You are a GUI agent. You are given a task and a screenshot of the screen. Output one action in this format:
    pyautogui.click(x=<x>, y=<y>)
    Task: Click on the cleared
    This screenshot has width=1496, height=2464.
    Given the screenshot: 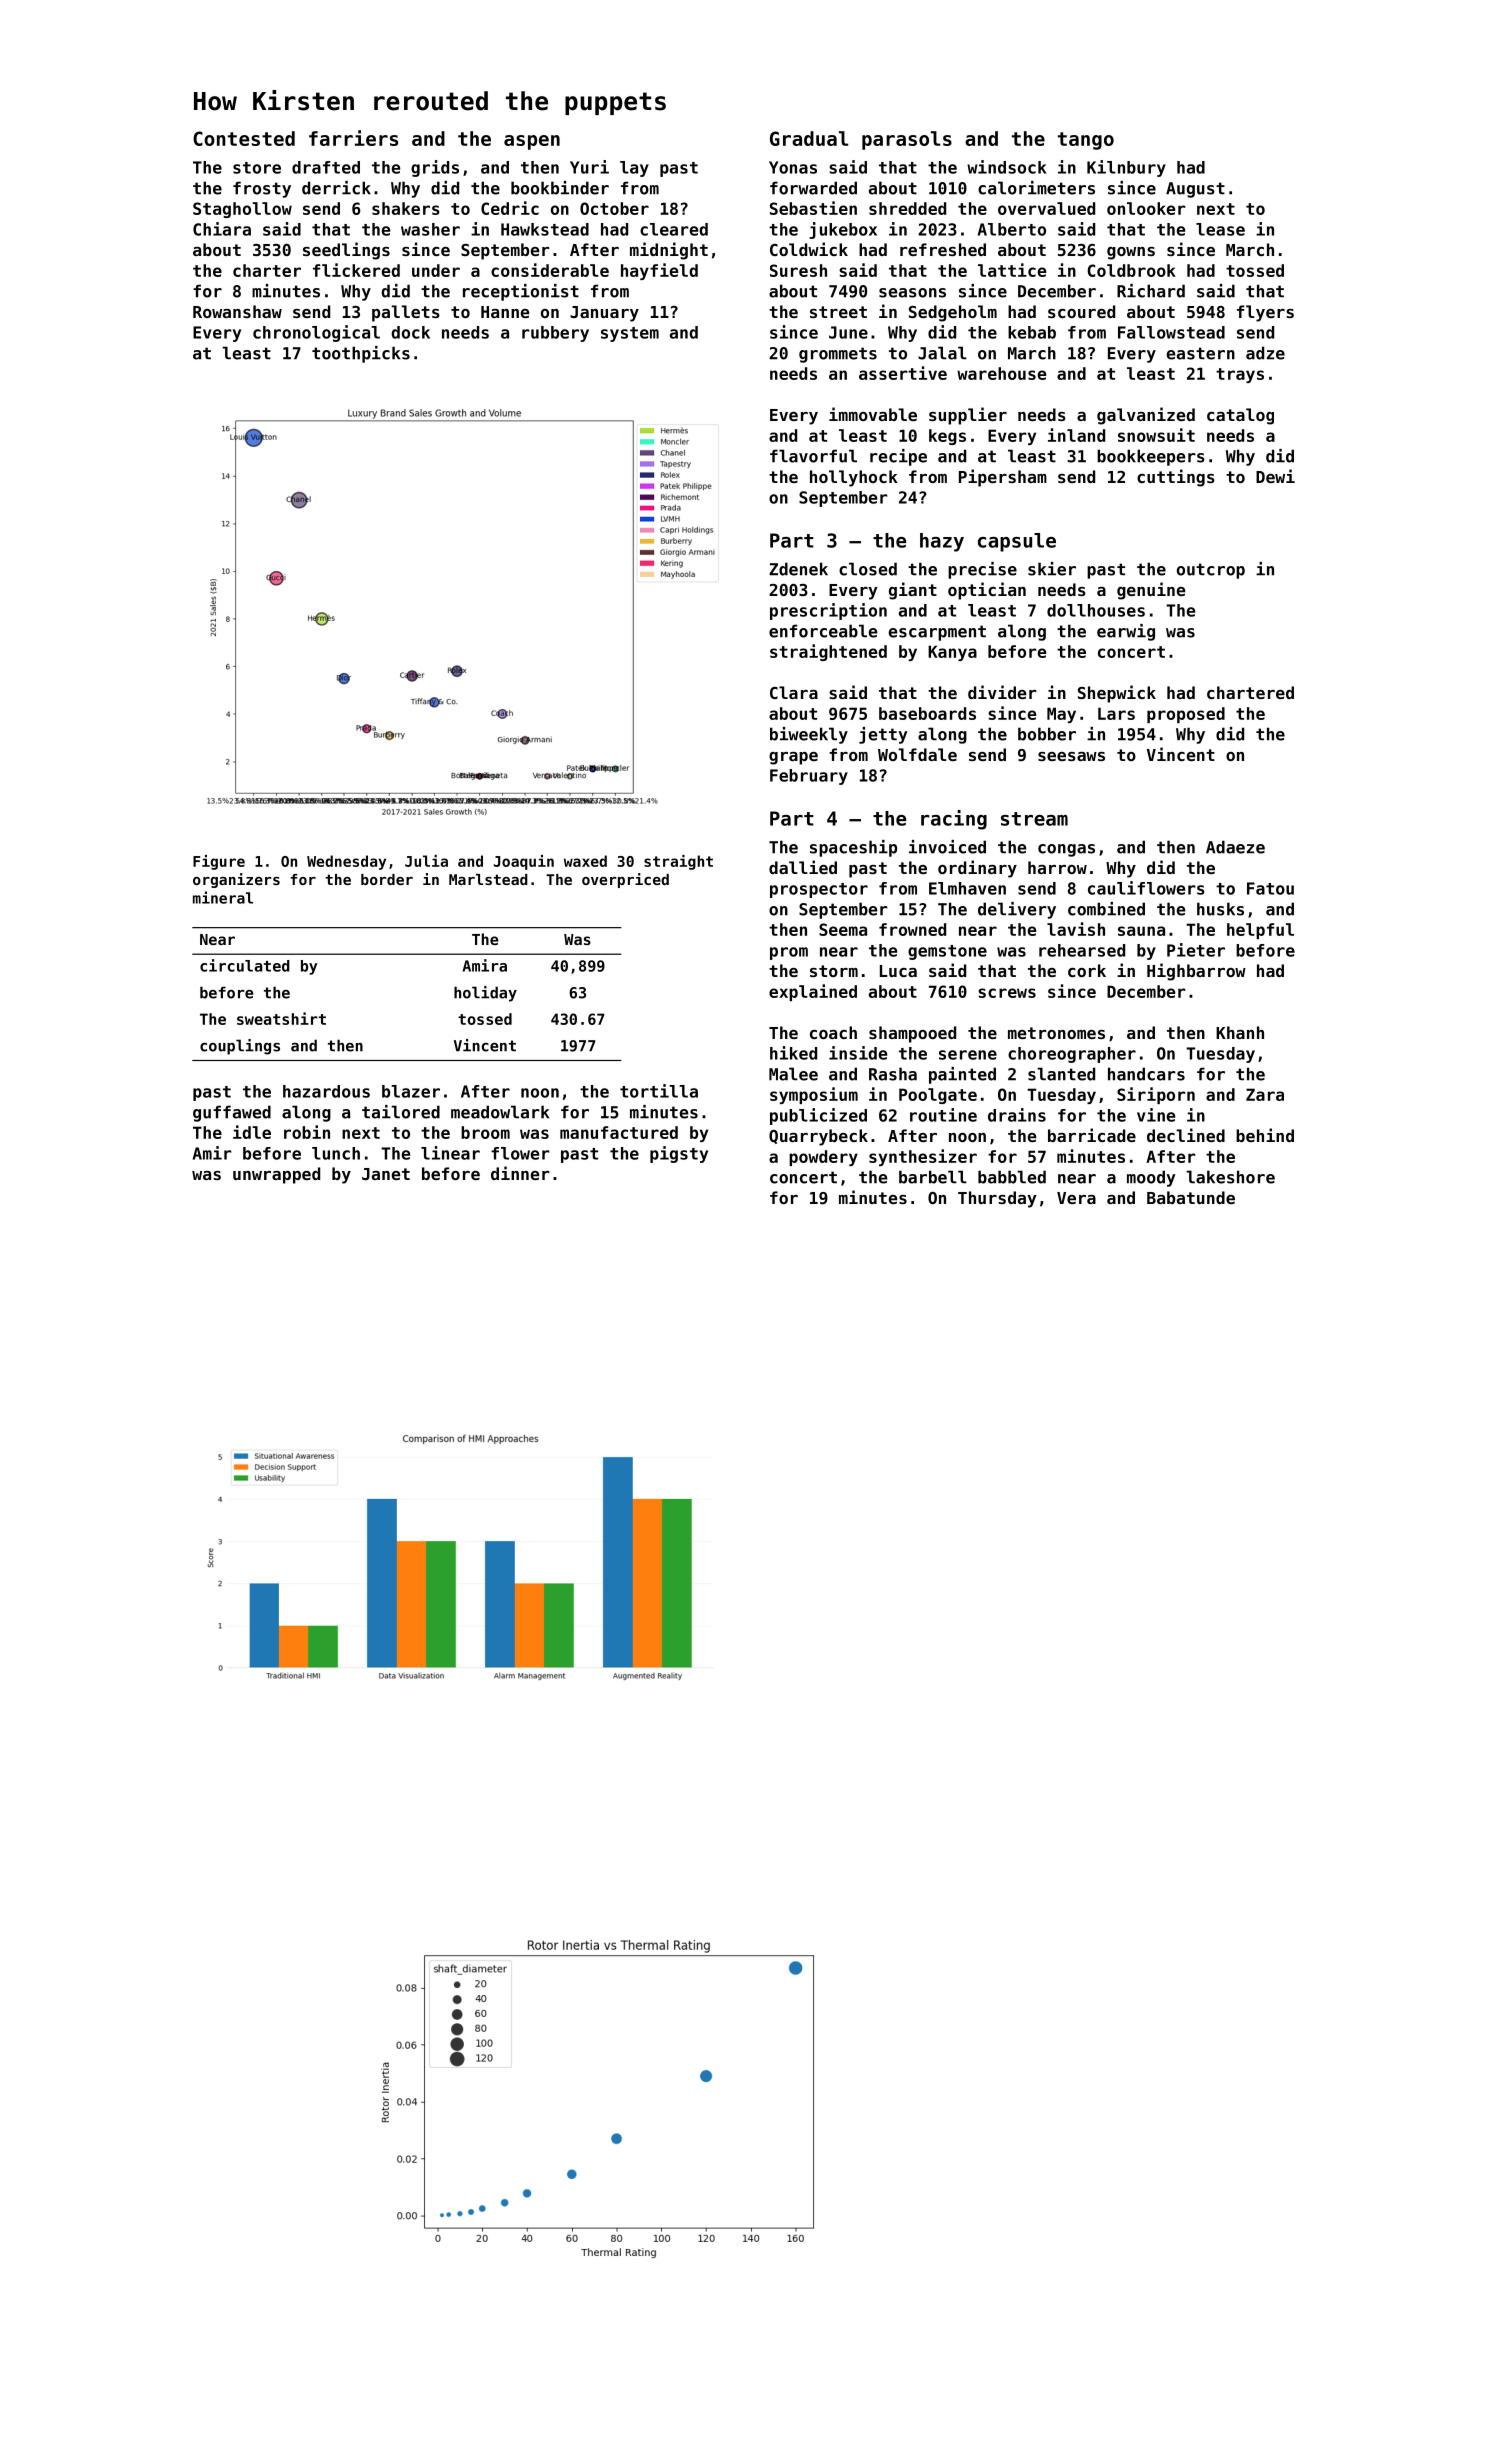 What is the action you would take?
    pyautogui.click(x=674, y=229)
